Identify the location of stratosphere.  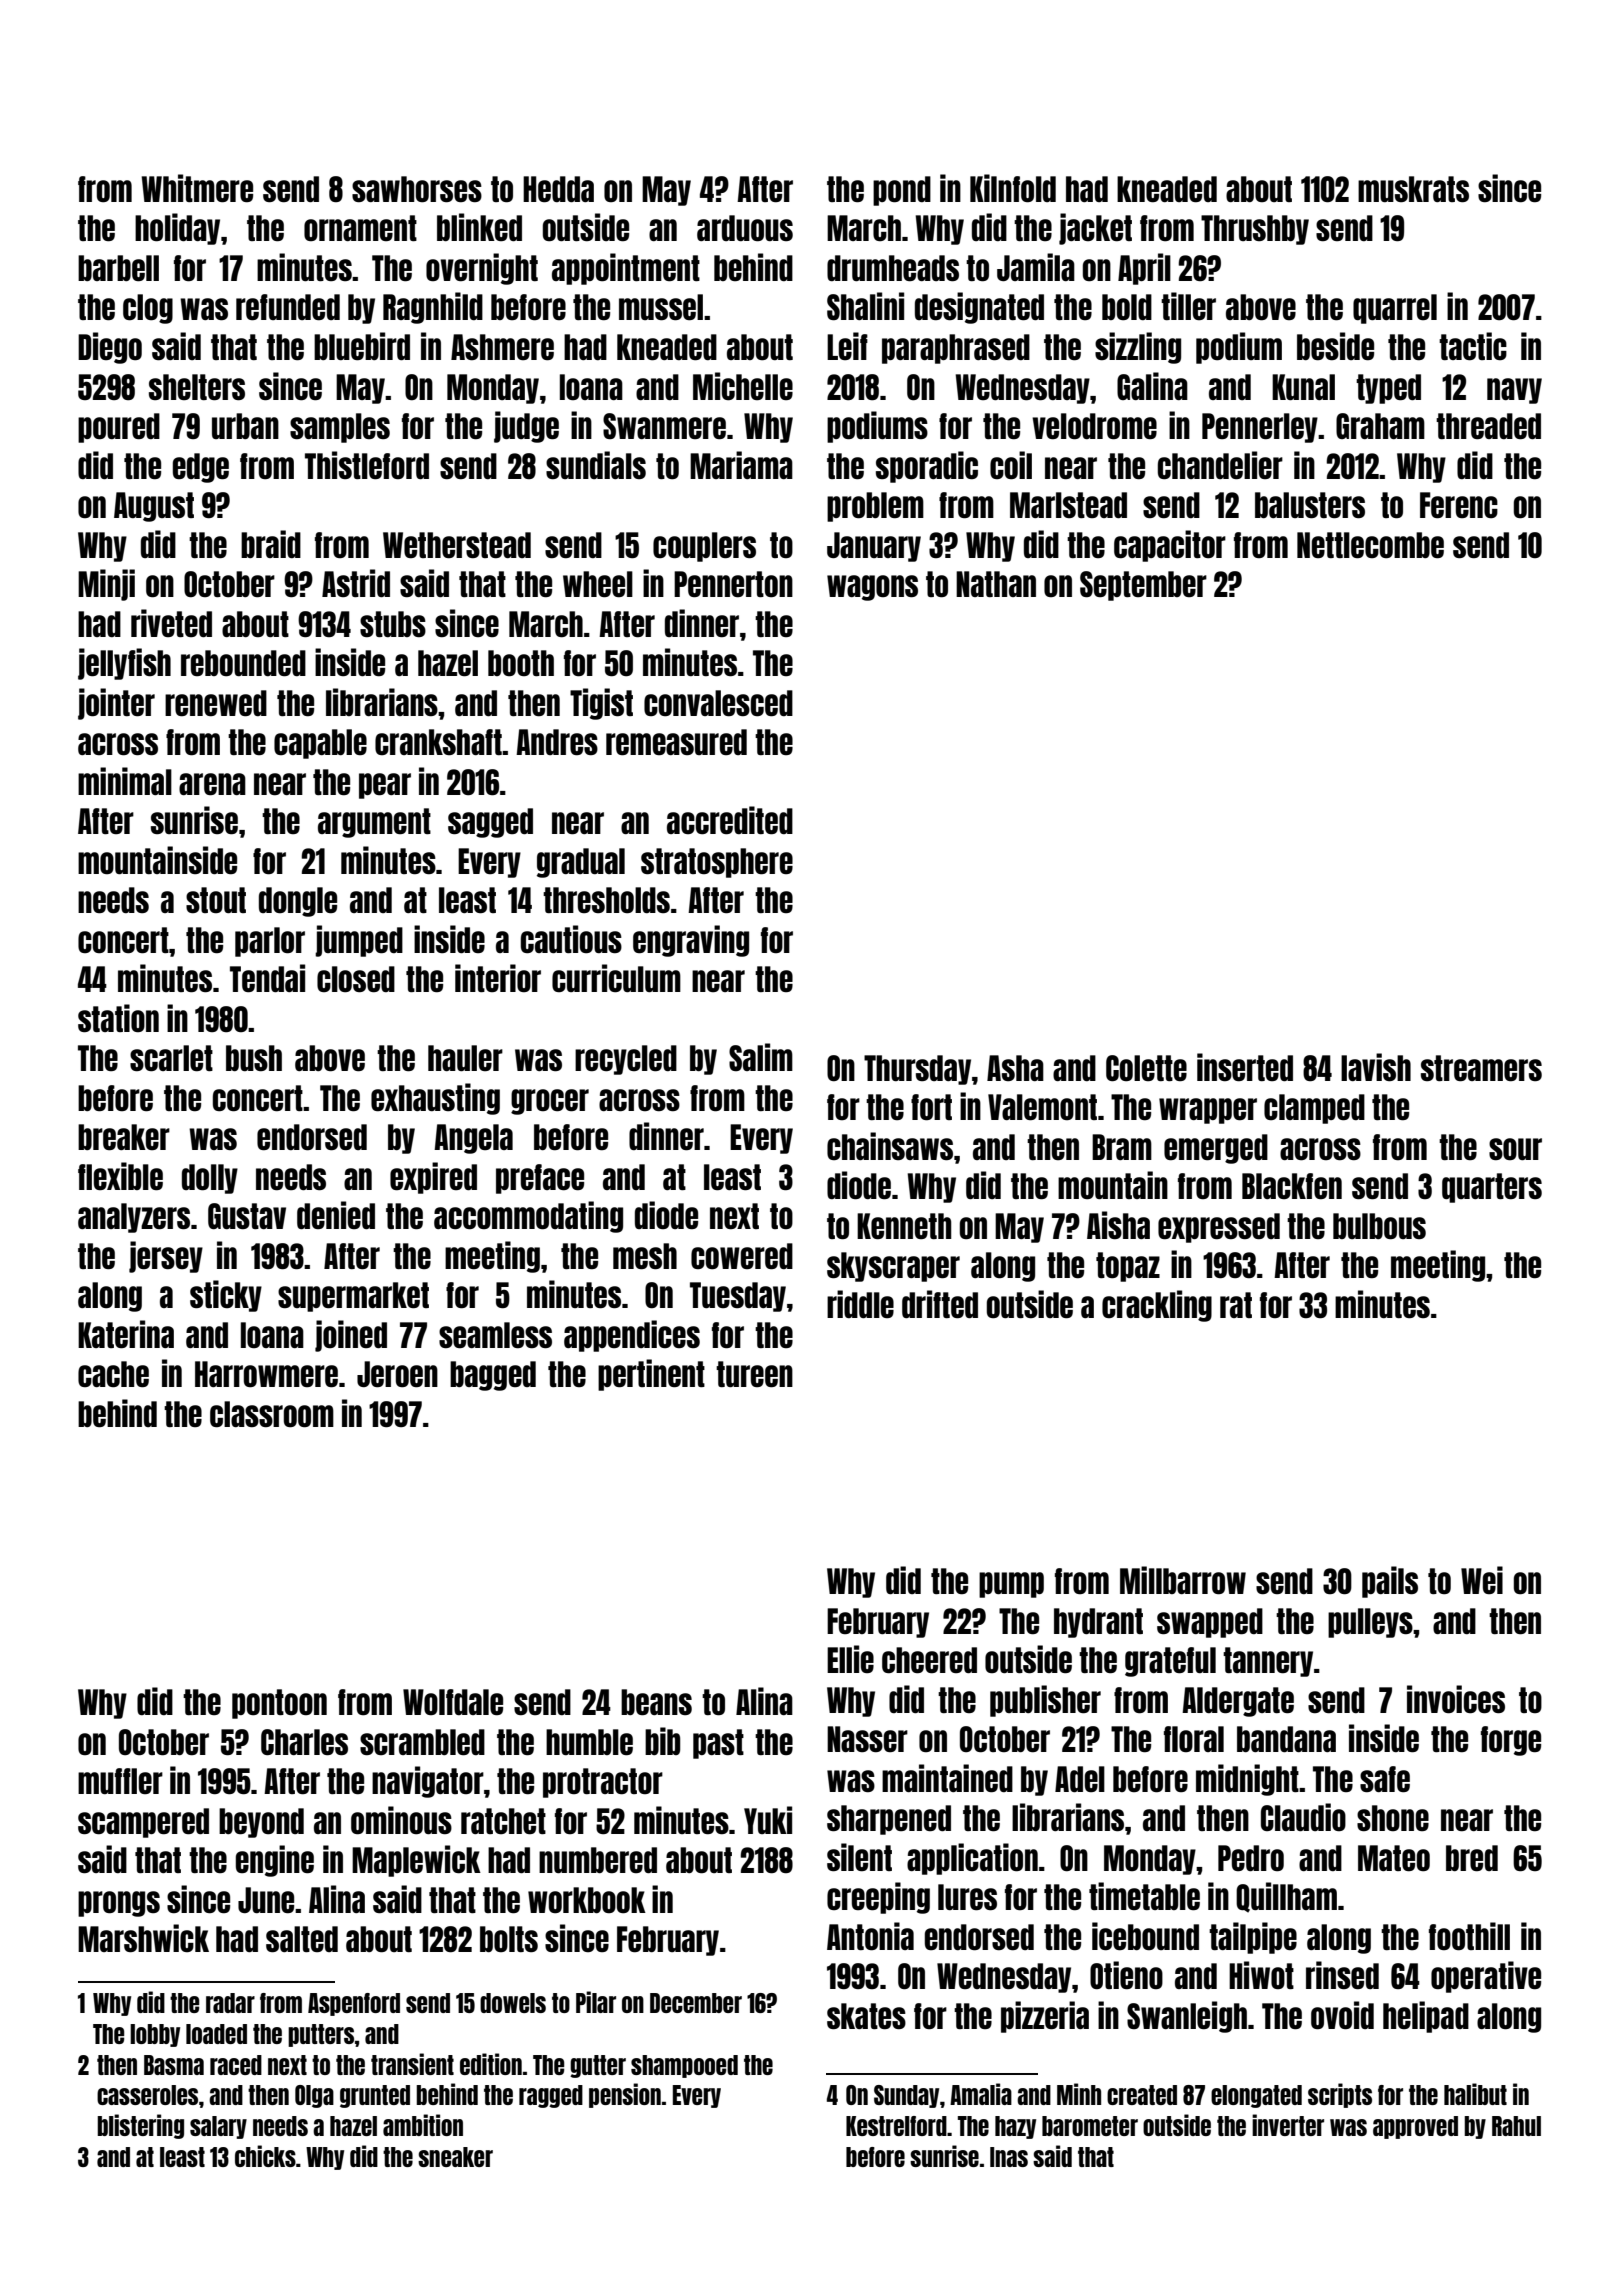
(717, 863).
